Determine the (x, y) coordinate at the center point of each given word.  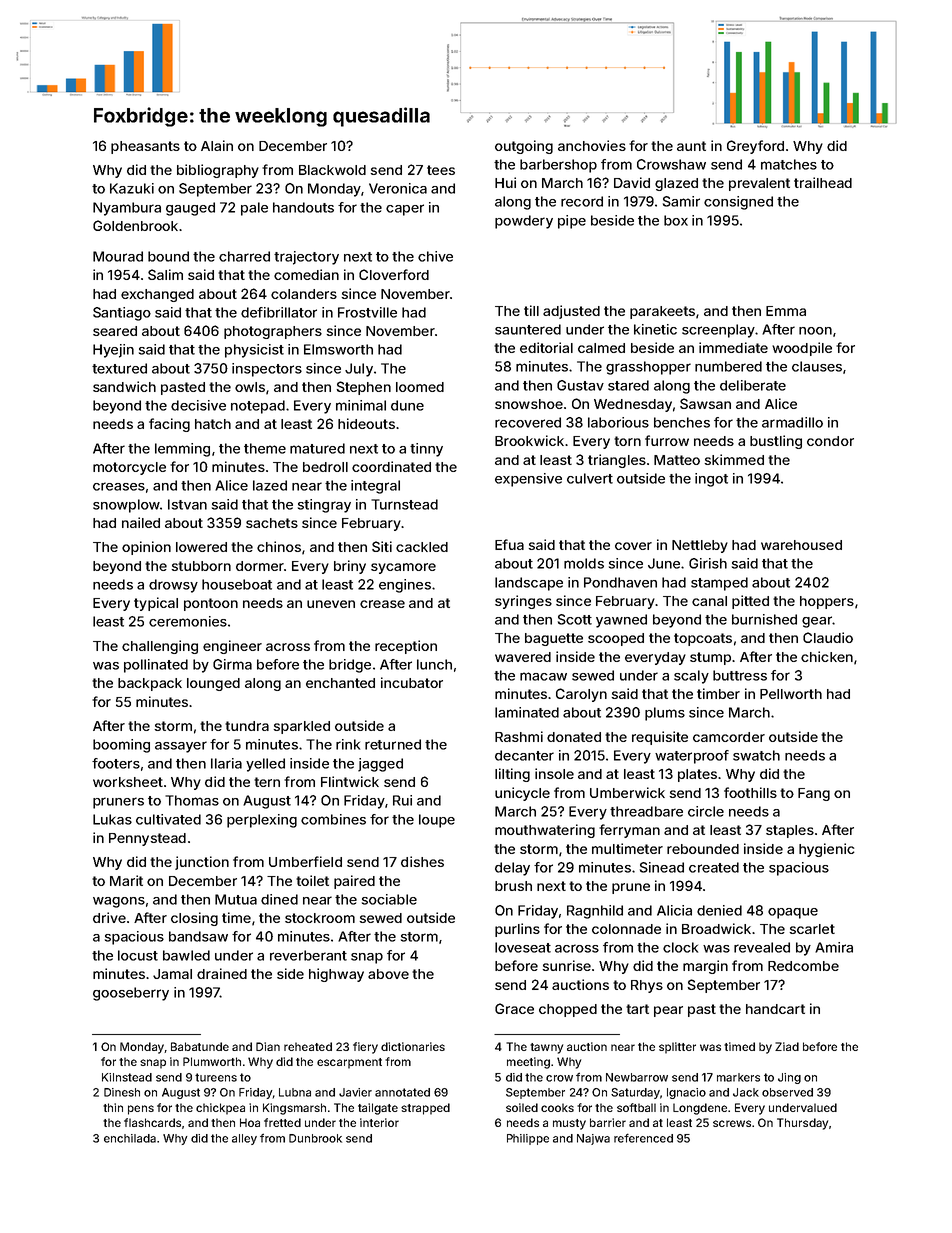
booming (121, 746)
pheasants (145, 147)
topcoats (703, 639)
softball (636, 1107)
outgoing (524, 147)
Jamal (172, 974)
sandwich (124, 386)
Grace (514, 1008)
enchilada (130, 1138)
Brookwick (529, 440)
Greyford (755, 147)
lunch (434, 664)
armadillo (792, 422)
